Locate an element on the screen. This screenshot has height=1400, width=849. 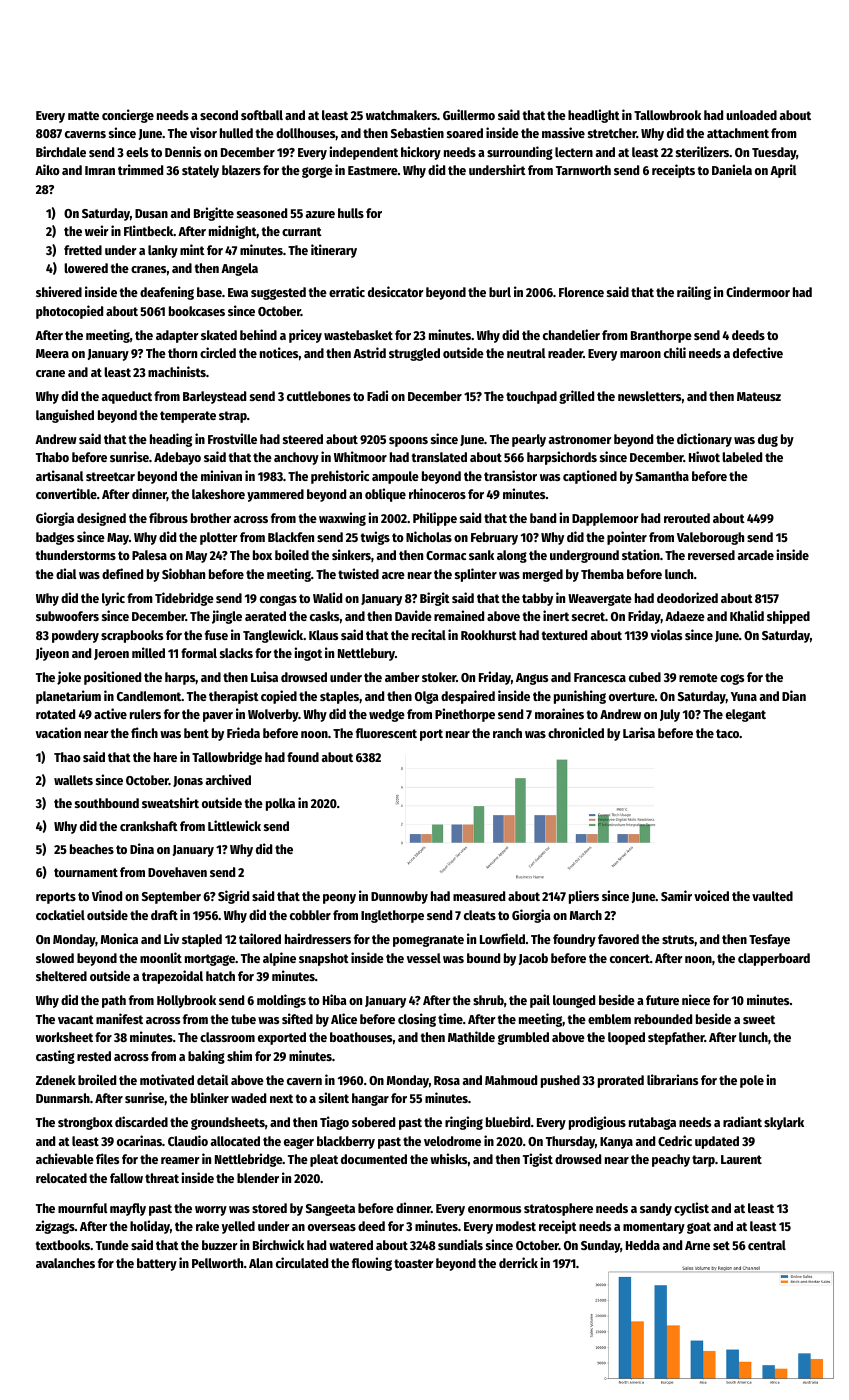
watchmakers is located at coordinates (401, 115).
